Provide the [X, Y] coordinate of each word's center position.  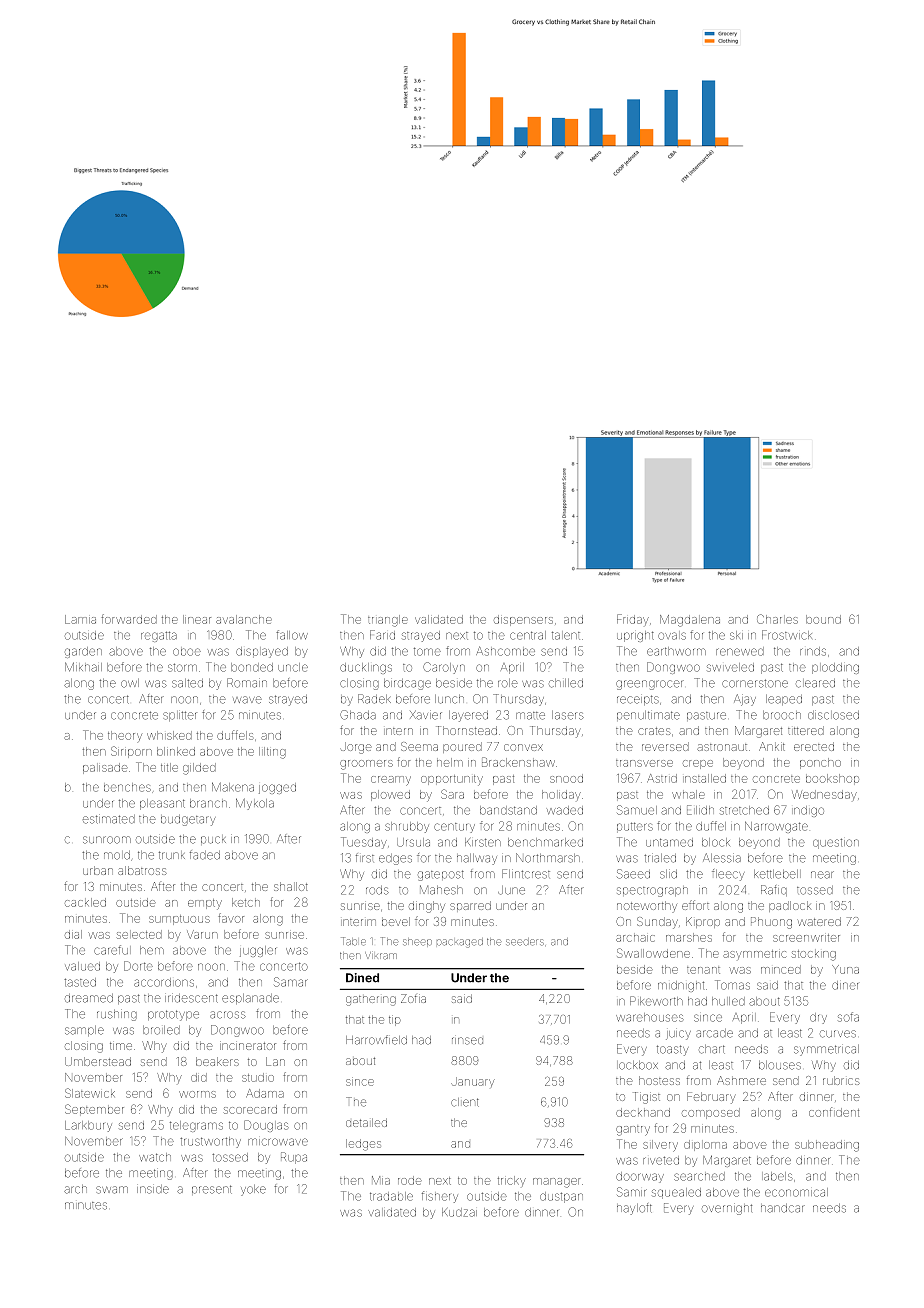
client [465, 1102]
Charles [777, 619]
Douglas [266, 1126]
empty [205, 904]
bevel [396, 921]
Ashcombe [505, 651]
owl [130, 683]
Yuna [845, 969]
